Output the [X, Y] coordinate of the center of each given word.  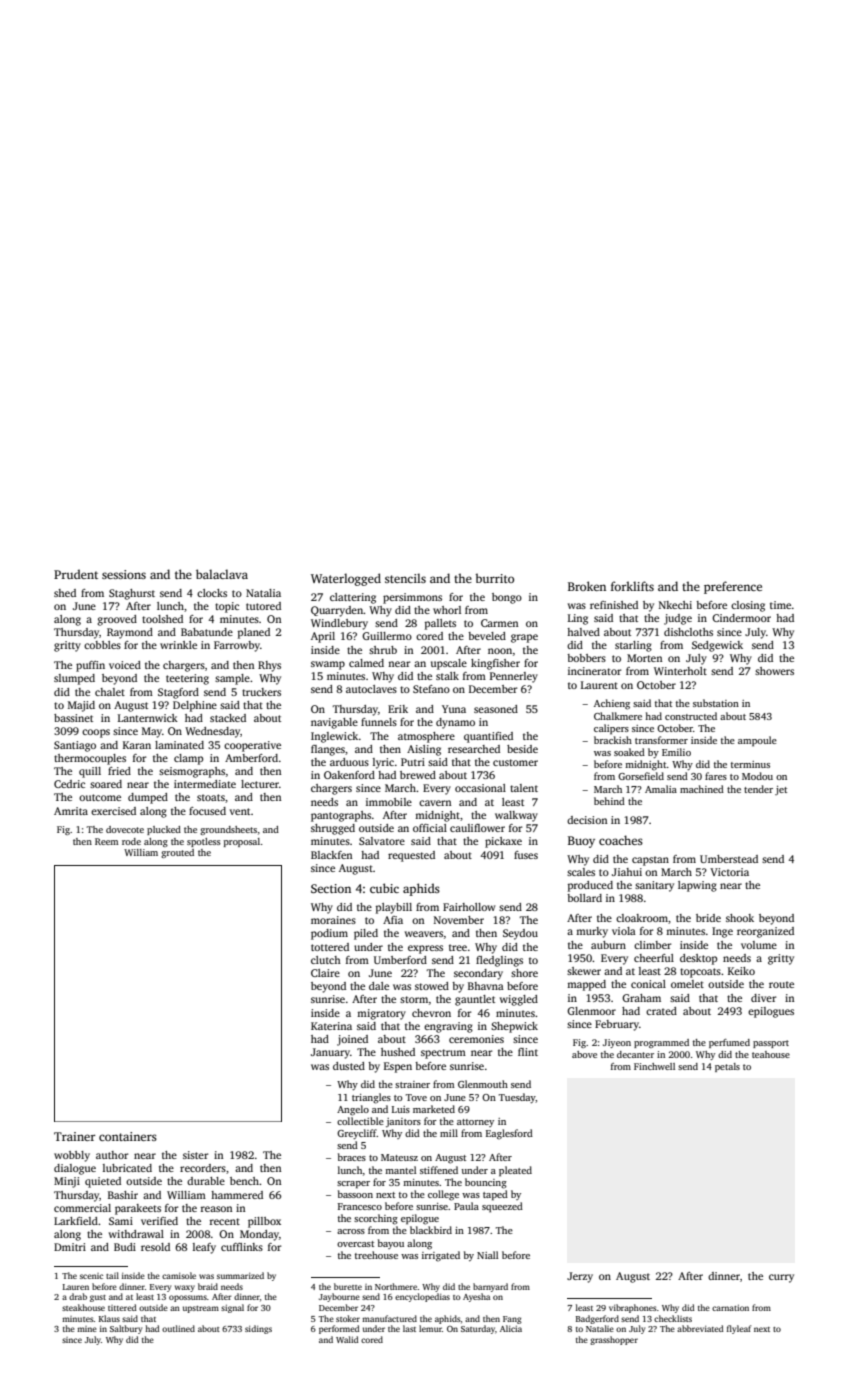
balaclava [222, 574]
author [112, 1155]
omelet [687, 984]
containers [128, 1136]
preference [733, 587]
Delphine [195, 706]
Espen [398, 1067]
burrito [494, 578]
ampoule [757, 741]
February [617, 1025]
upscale [449, 664]
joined [352, 1040]
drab [78, 1296]
